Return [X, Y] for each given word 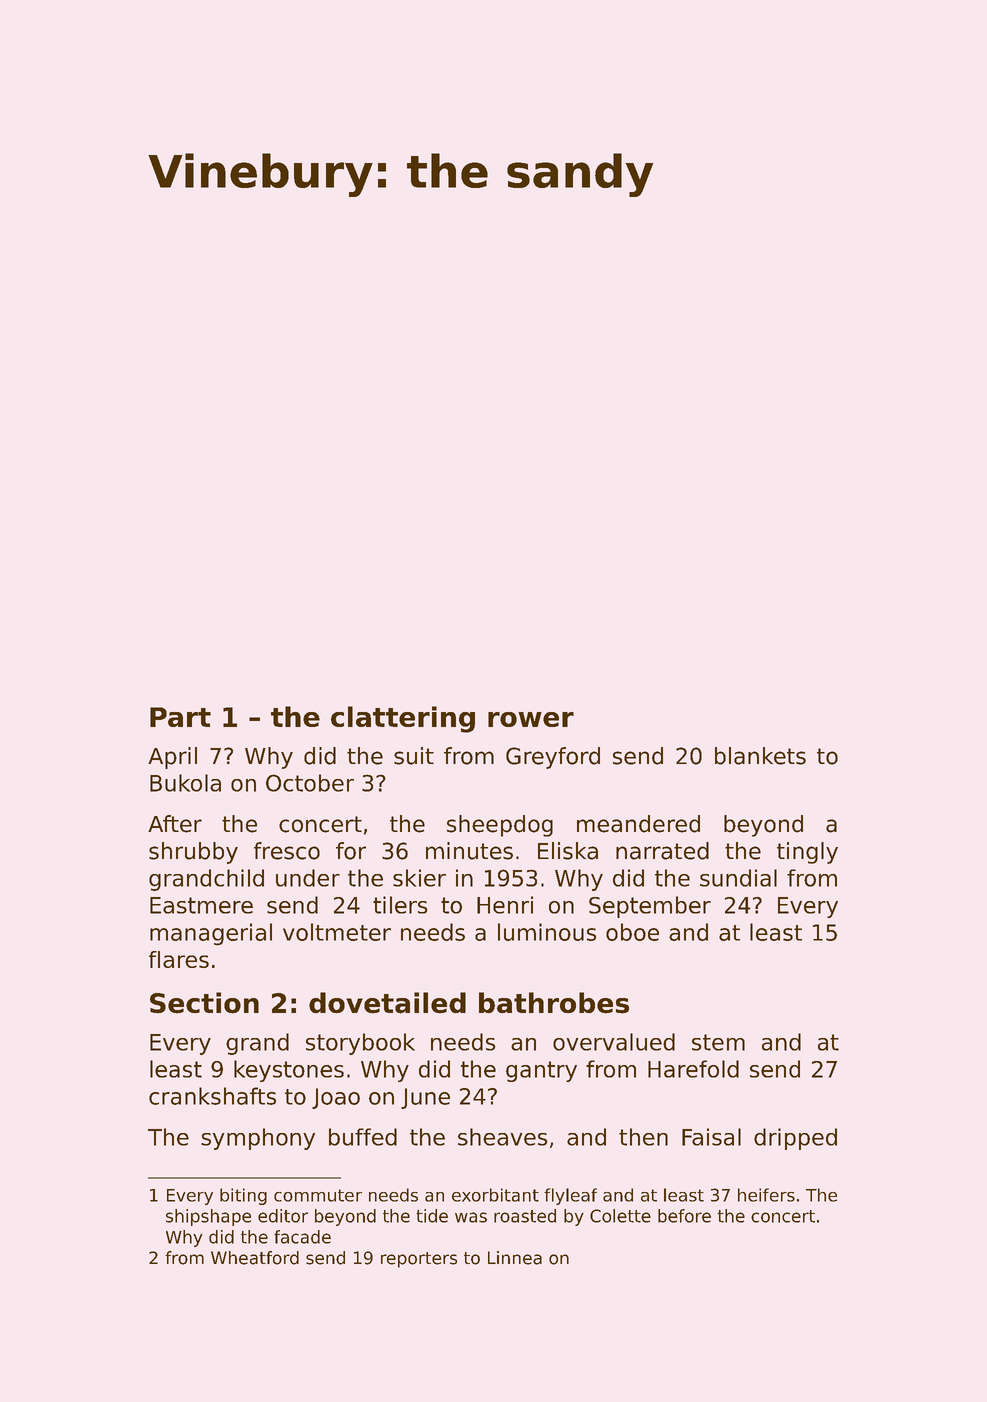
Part [180, 717]
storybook [360, 1044]
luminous [547, 932]
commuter [318, 1195]
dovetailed [387, 1003]
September [650, 907]
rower [531, 719]
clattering [403, 719]
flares [179, 959]
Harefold [693, 1069]
